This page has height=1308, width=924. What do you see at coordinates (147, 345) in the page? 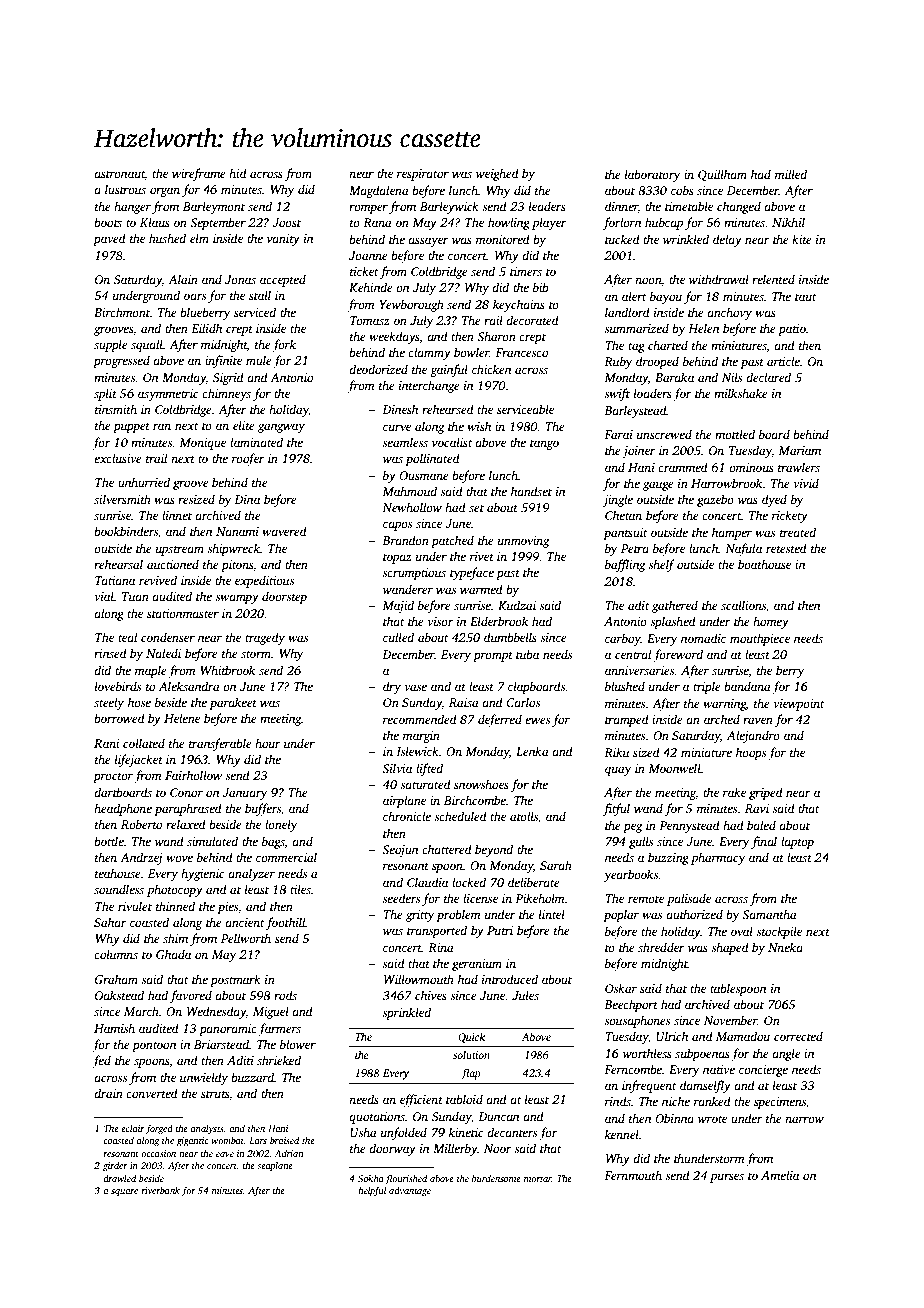
I see `squall` at bounding box center [147, 345].
